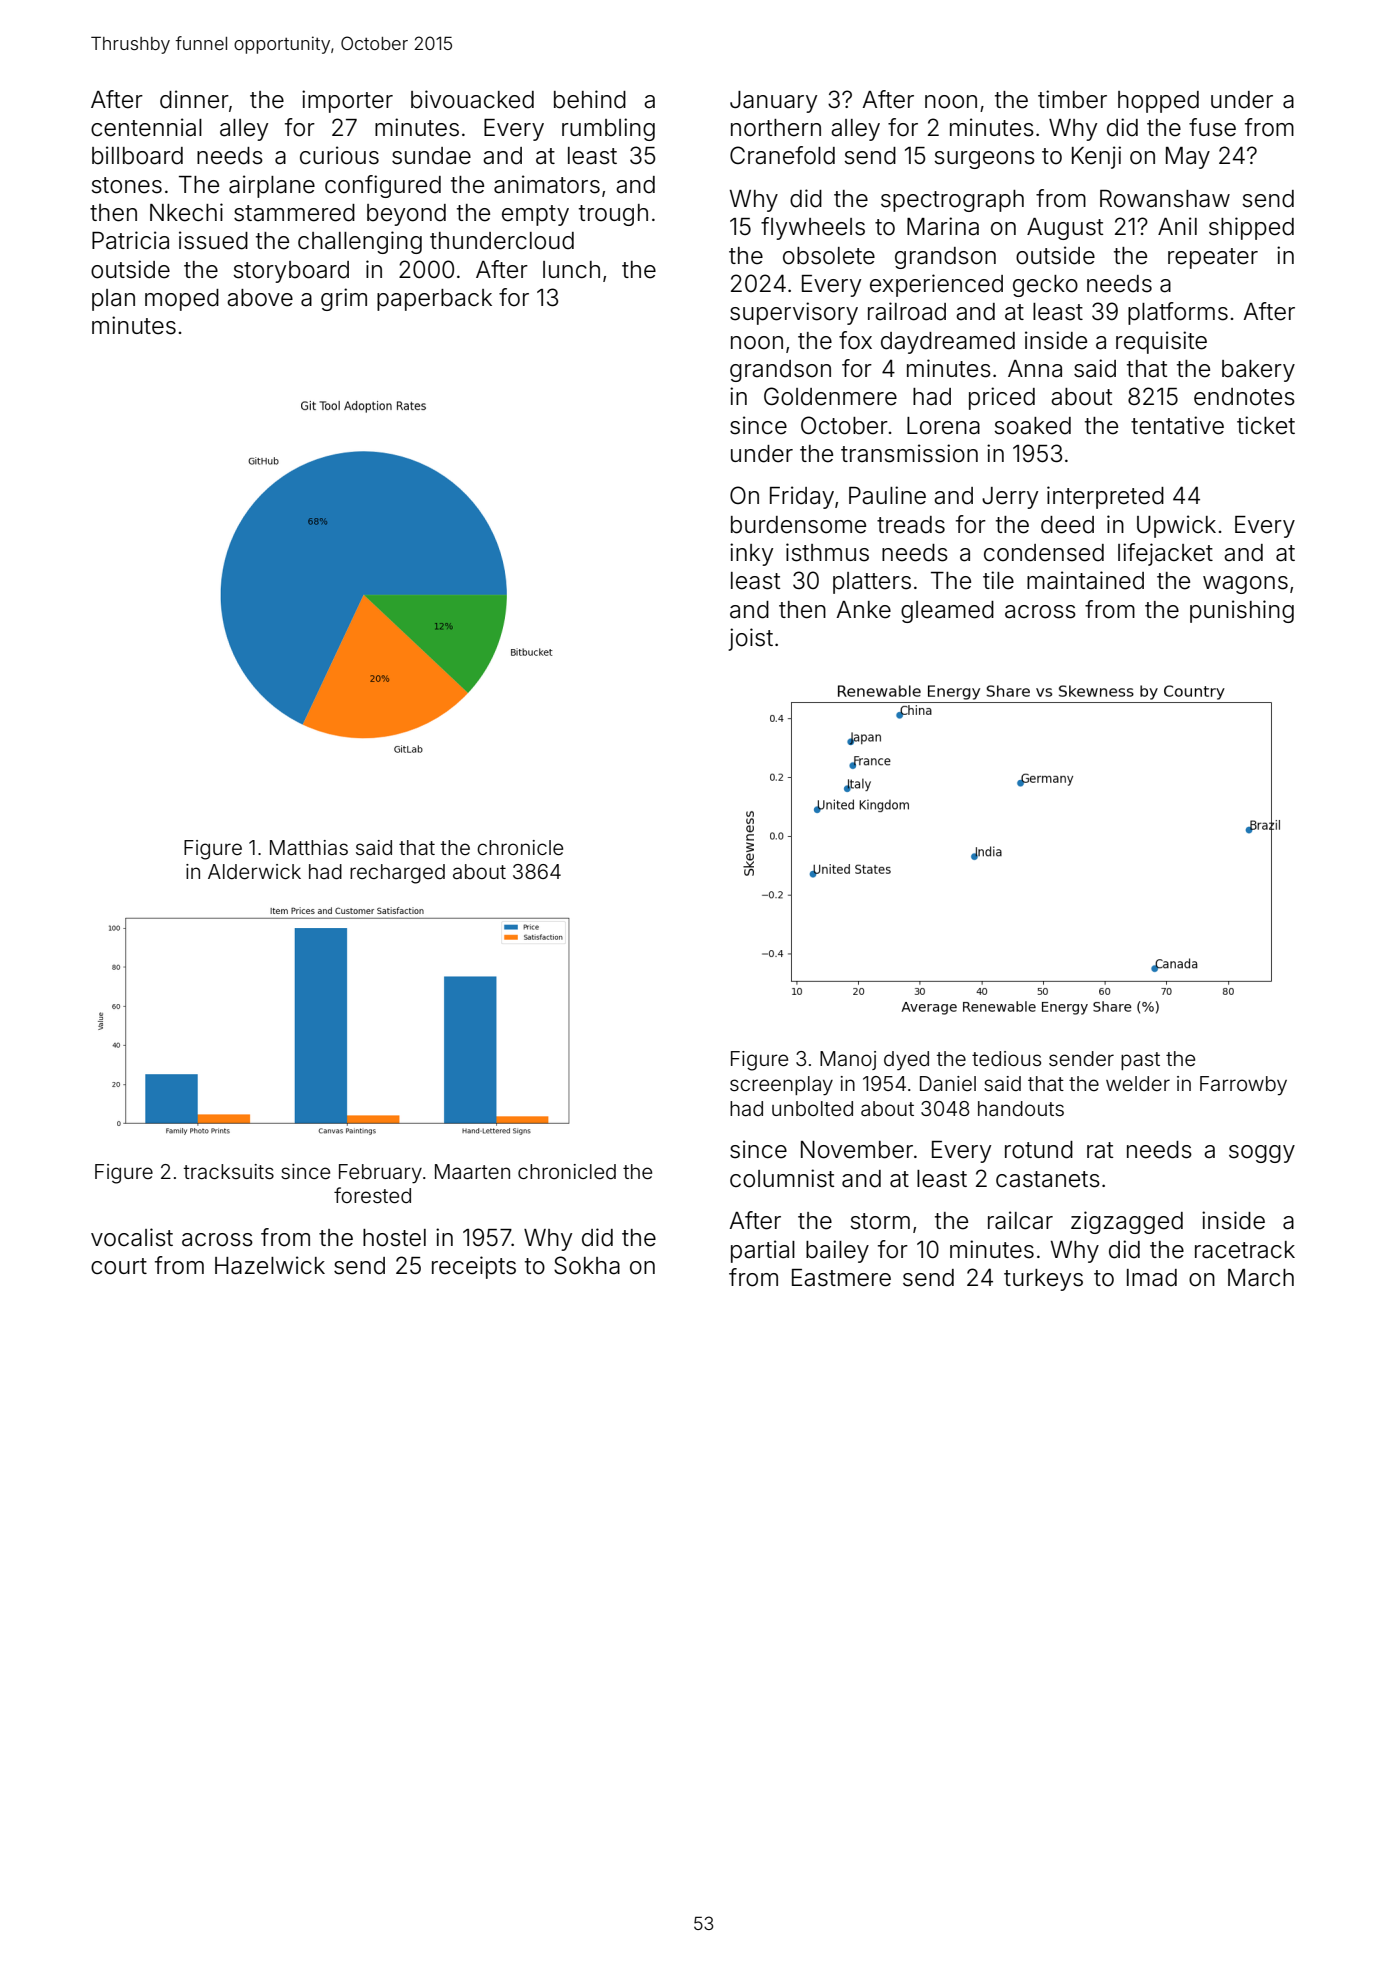 The width and height of the screenshot is (1386, 1969). Describe the element at coordinates (1244, 397) in the screenshot. I see `endnotes` at that location.
